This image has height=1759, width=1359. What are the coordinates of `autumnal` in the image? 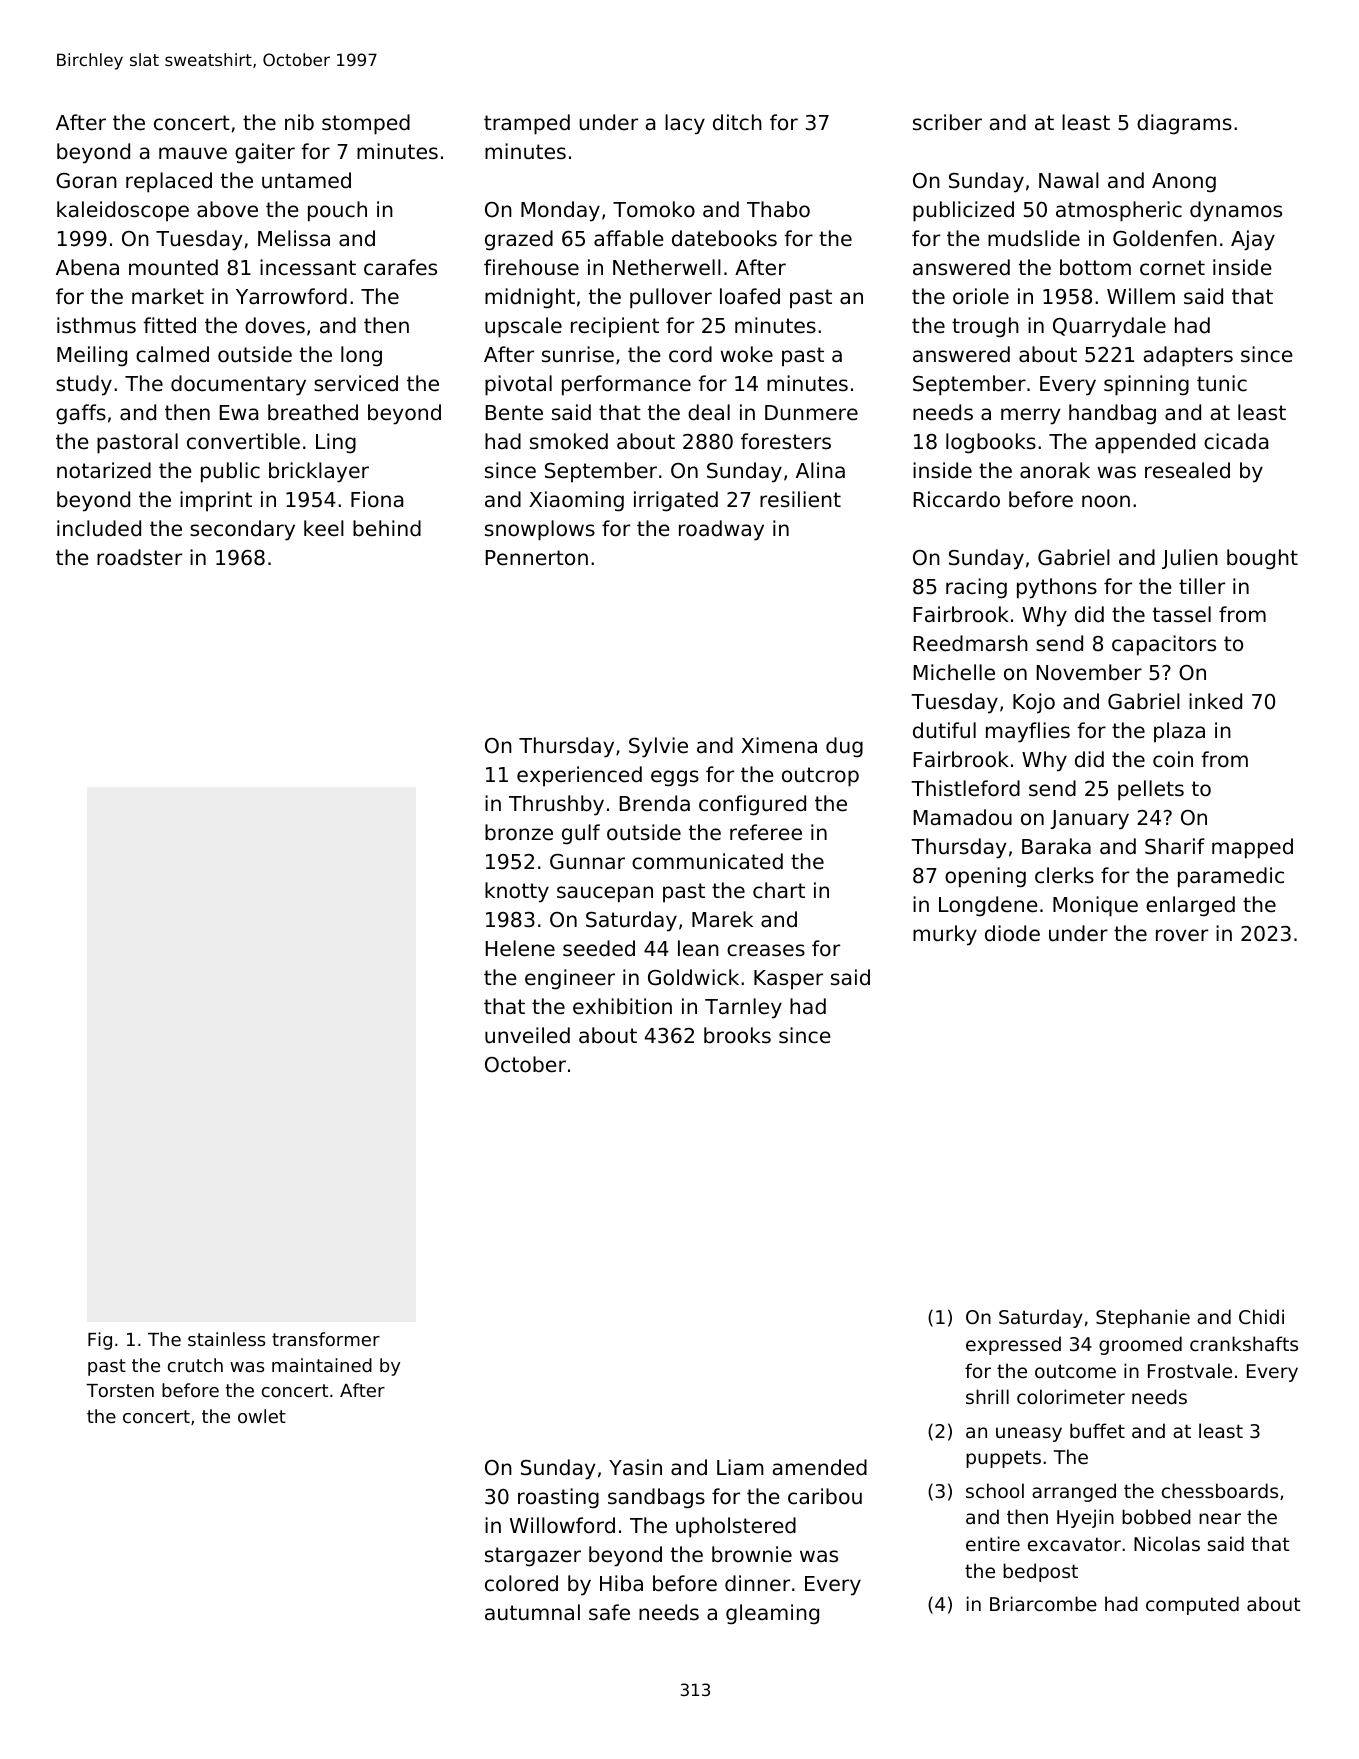 It's located at (532, 1612).
